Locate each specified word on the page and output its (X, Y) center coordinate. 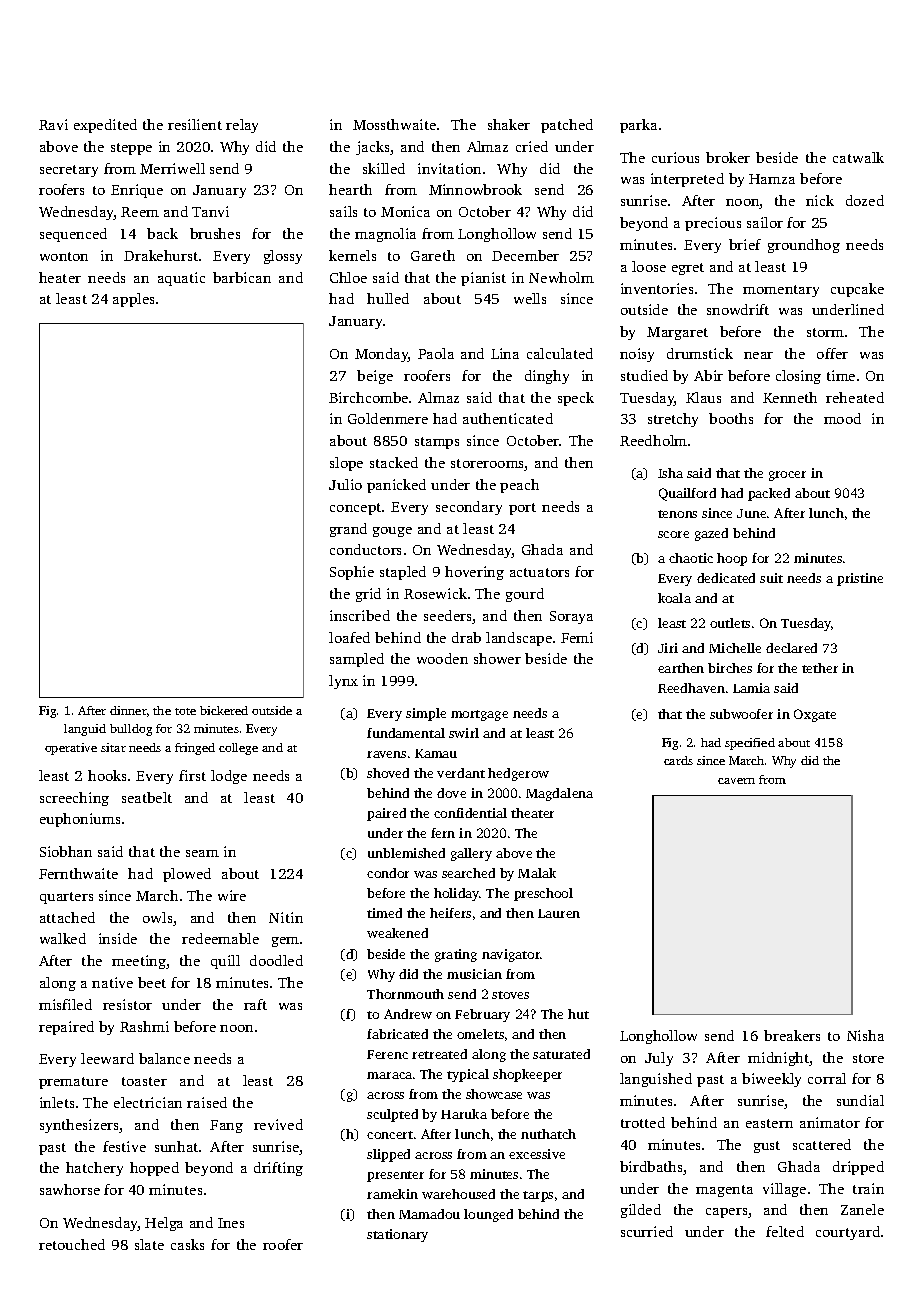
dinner (128, 710)
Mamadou (429, 1214)
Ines (231, 1223)
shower (497, 658)
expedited (105, 126)
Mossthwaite (394, 124)
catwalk (858, 157)
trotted (643, 1122)
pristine (860, 579)
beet (152, 982)
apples (133, 300)
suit (771, 578)
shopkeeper (527, 1075)
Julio (345, 484)
